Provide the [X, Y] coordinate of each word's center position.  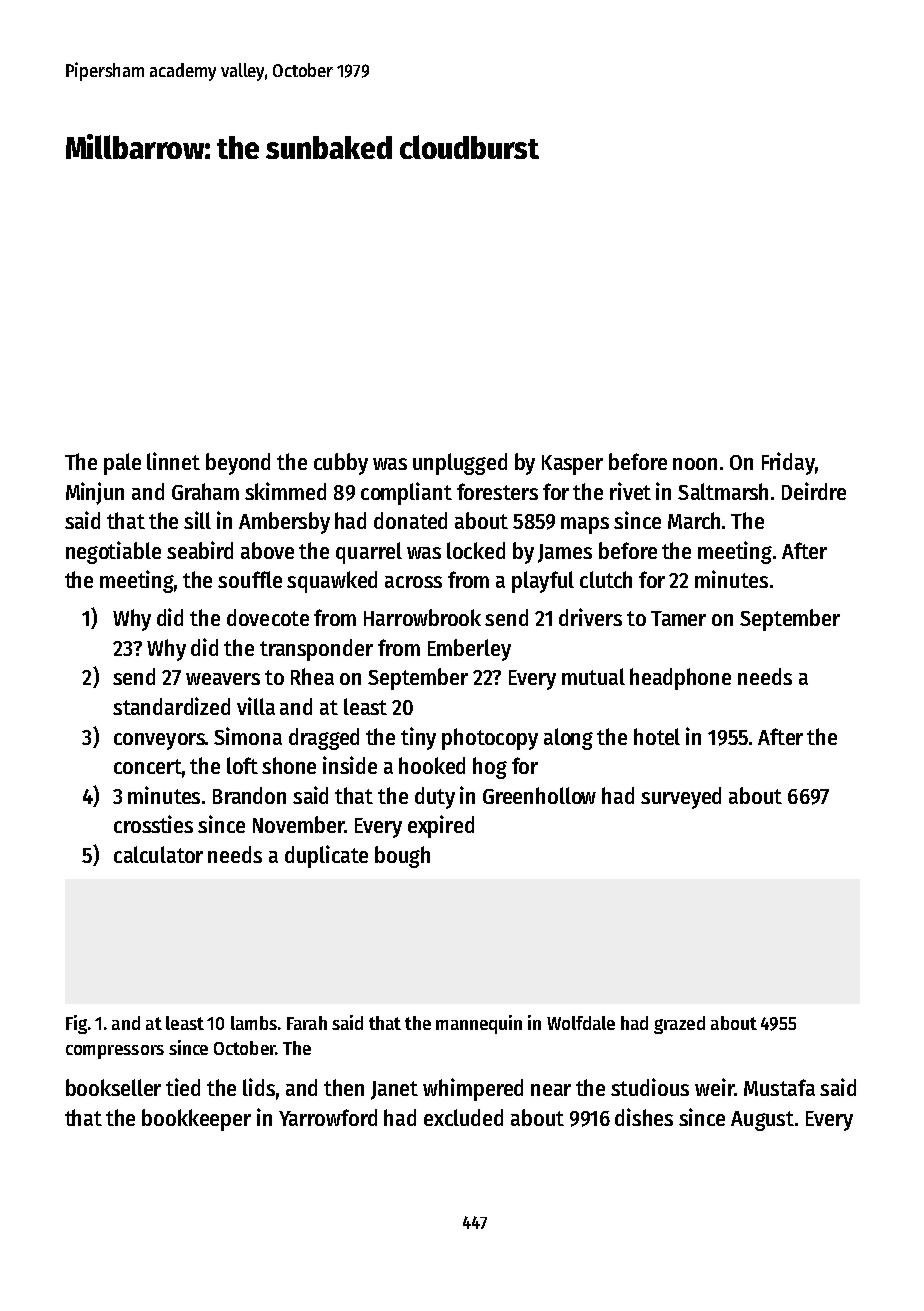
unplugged [460, 464]
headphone [680, 679]
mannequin [479, 1024]
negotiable [113, 552]
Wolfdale [581, 1023]
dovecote [268, 617]
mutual [593, 676]
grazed [679, 1025]
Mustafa [779, 1087]
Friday [788, 463]
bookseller [113, 1087]
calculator [158, 854]
